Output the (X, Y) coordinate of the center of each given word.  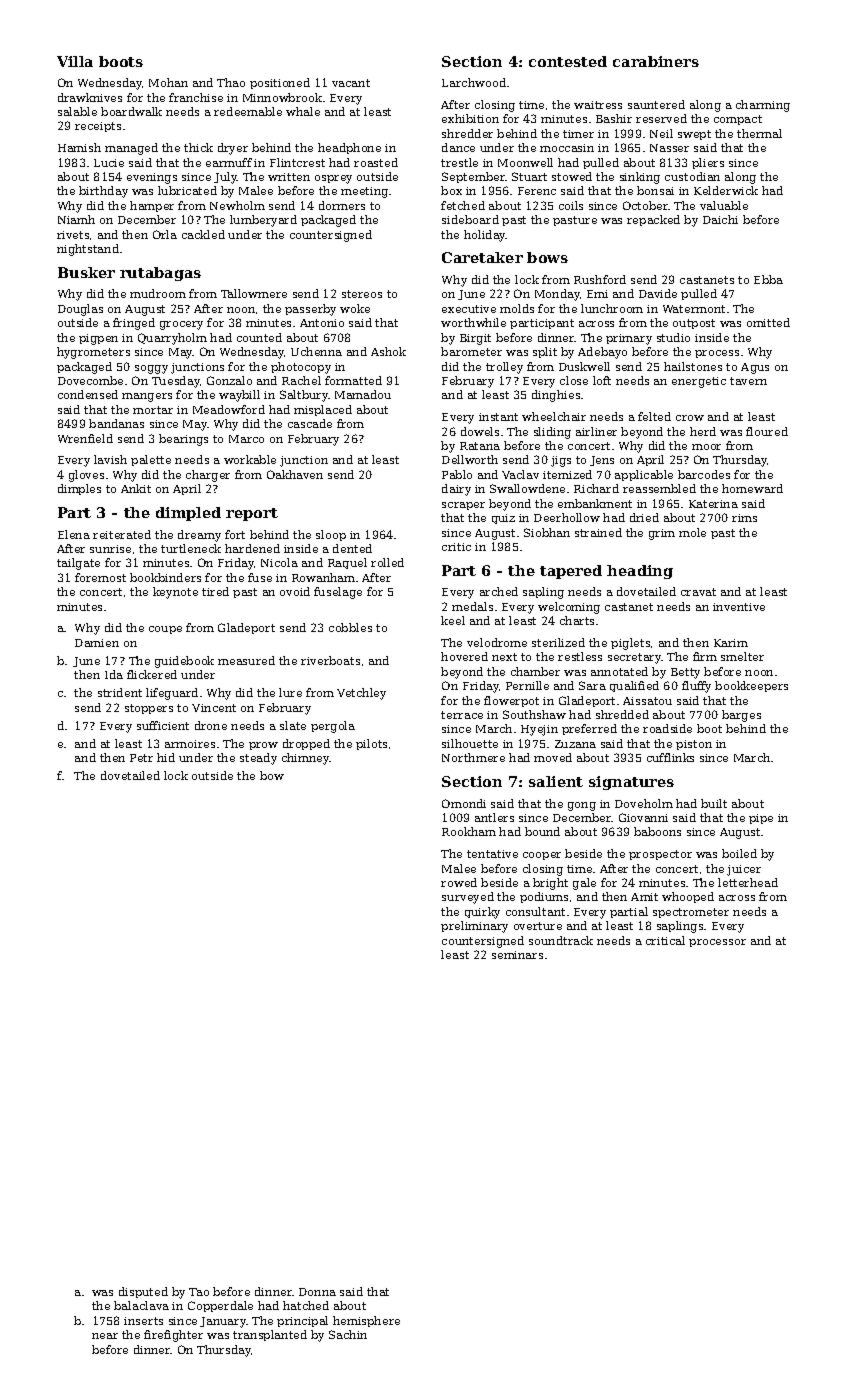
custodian (692, 176)
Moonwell (525, 162)
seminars (517, 955)
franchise (196, 97)
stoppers (149, 709)
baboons (657, 831)
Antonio (322, 323)
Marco (246, 439)
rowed (459, 882)
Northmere (473, 757)
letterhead (748, 882)
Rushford (600, 279)
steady (258, 759)
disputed (143, 1292)
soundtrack (561, 940)
